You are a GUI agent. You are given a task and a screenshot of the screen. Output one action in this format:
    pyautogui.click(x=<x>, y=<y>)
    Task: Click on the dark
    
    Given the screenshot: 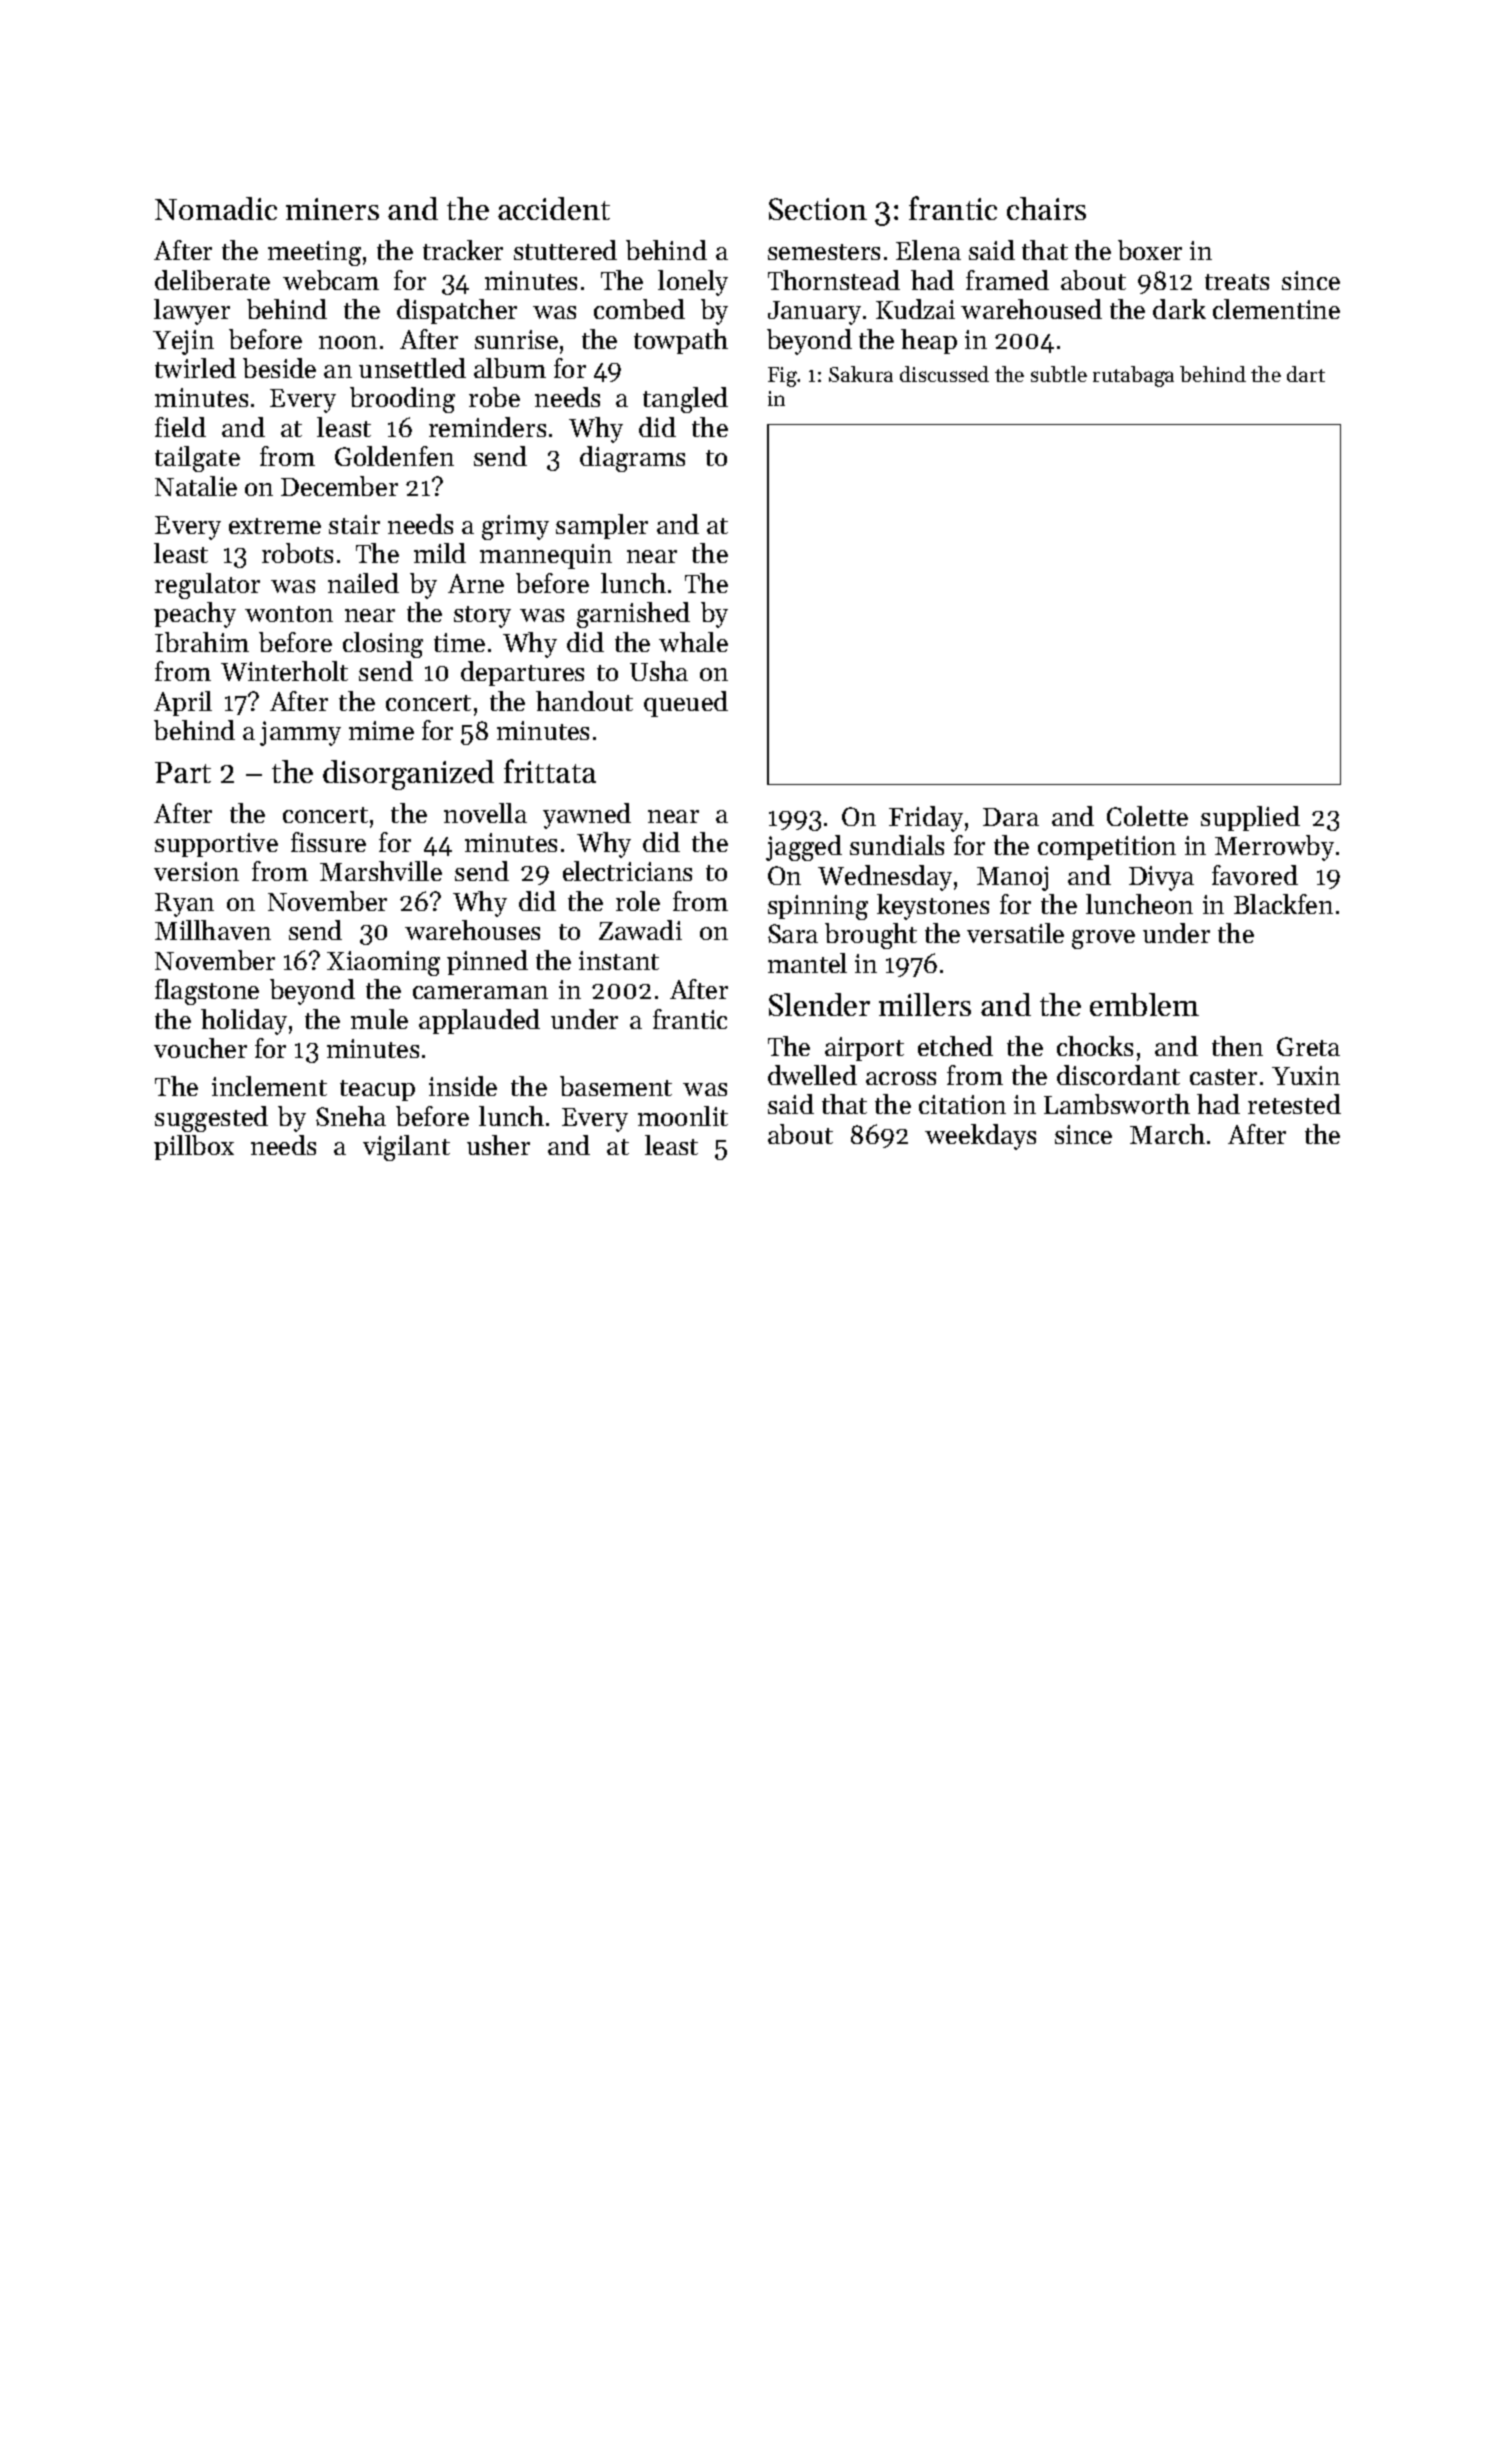 What is the action you would take?
    pyautogui.click(x=1179, y=309)
